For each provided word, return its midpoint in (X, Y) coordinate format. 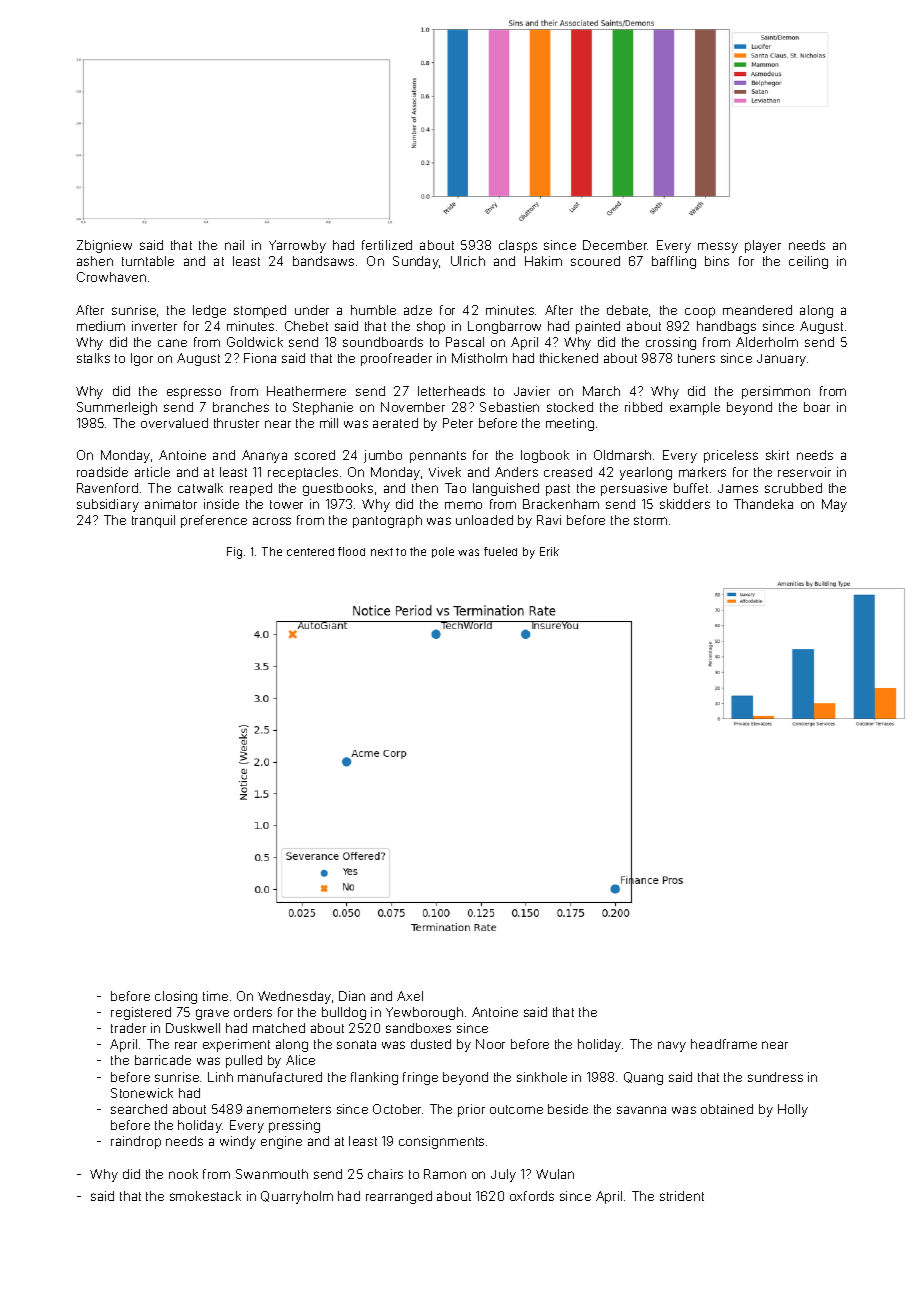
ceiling (808, 262)
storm (650, 520)
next (382, 552)
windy (238, 1142)
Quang (643, 1078)
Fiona (260, 358)
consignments (441, 1142)
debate (627, 310)
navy (672, 1046)
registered (141, 1013)
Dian (352, 996)
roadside (102, 472)
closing (176, 997)
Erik (549, 551)
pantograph (387, 521)
